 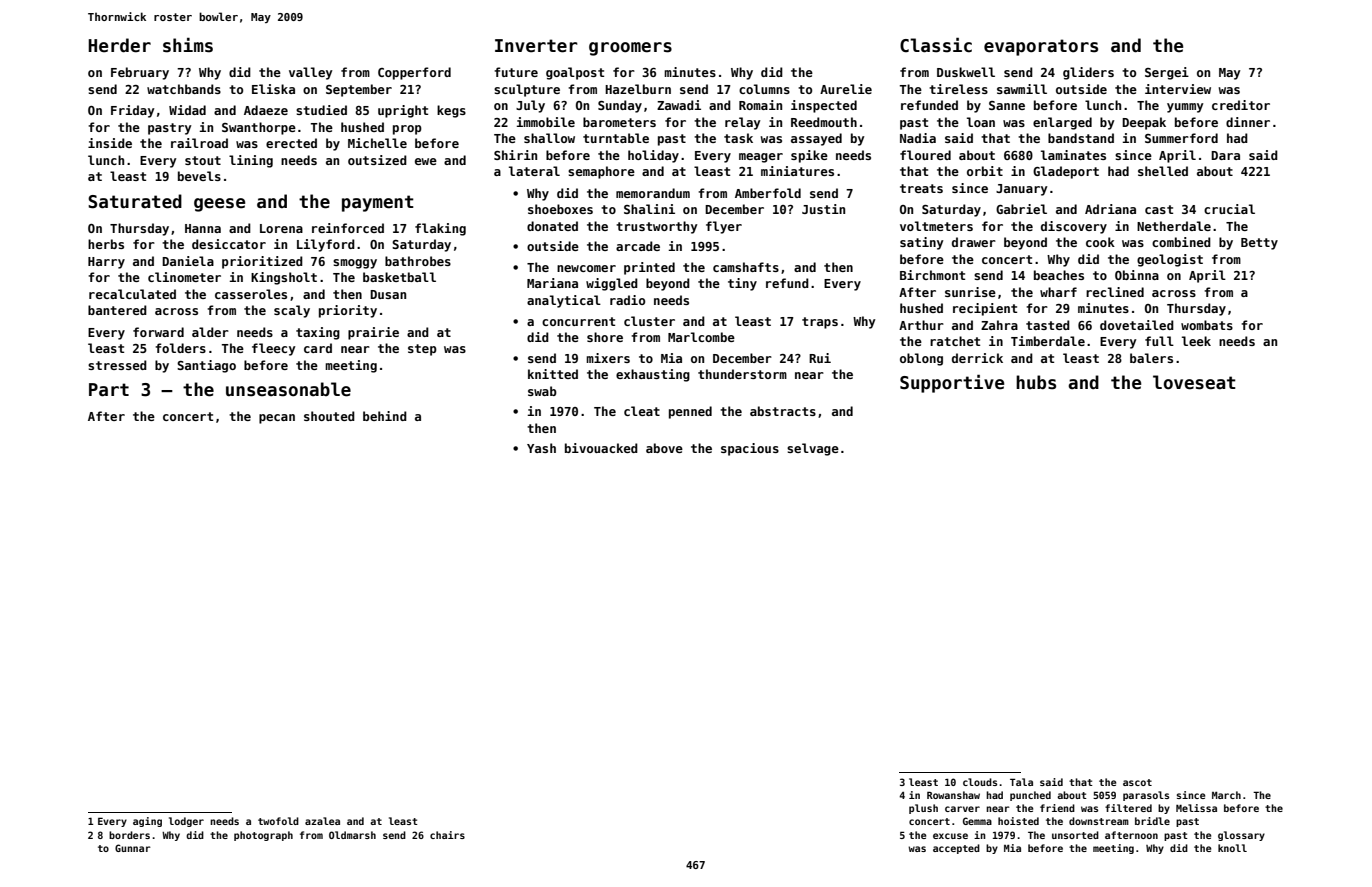 What do you see at coordinates (953, 795) in the image?
I see `Rowanshaw` at bounding box center [953, 795].
